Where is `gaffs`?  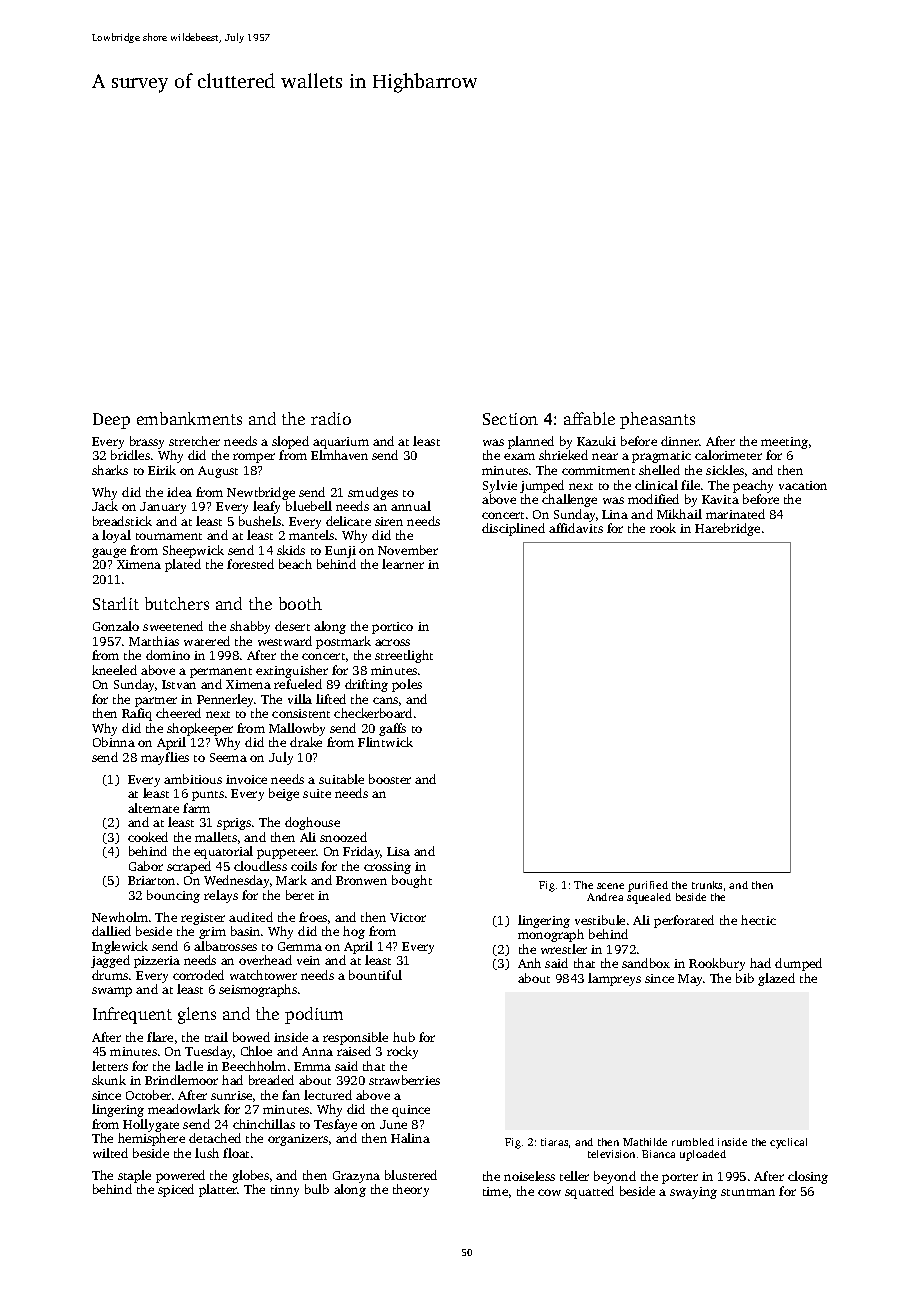 gaffs is located at coordinates (392, 729).
